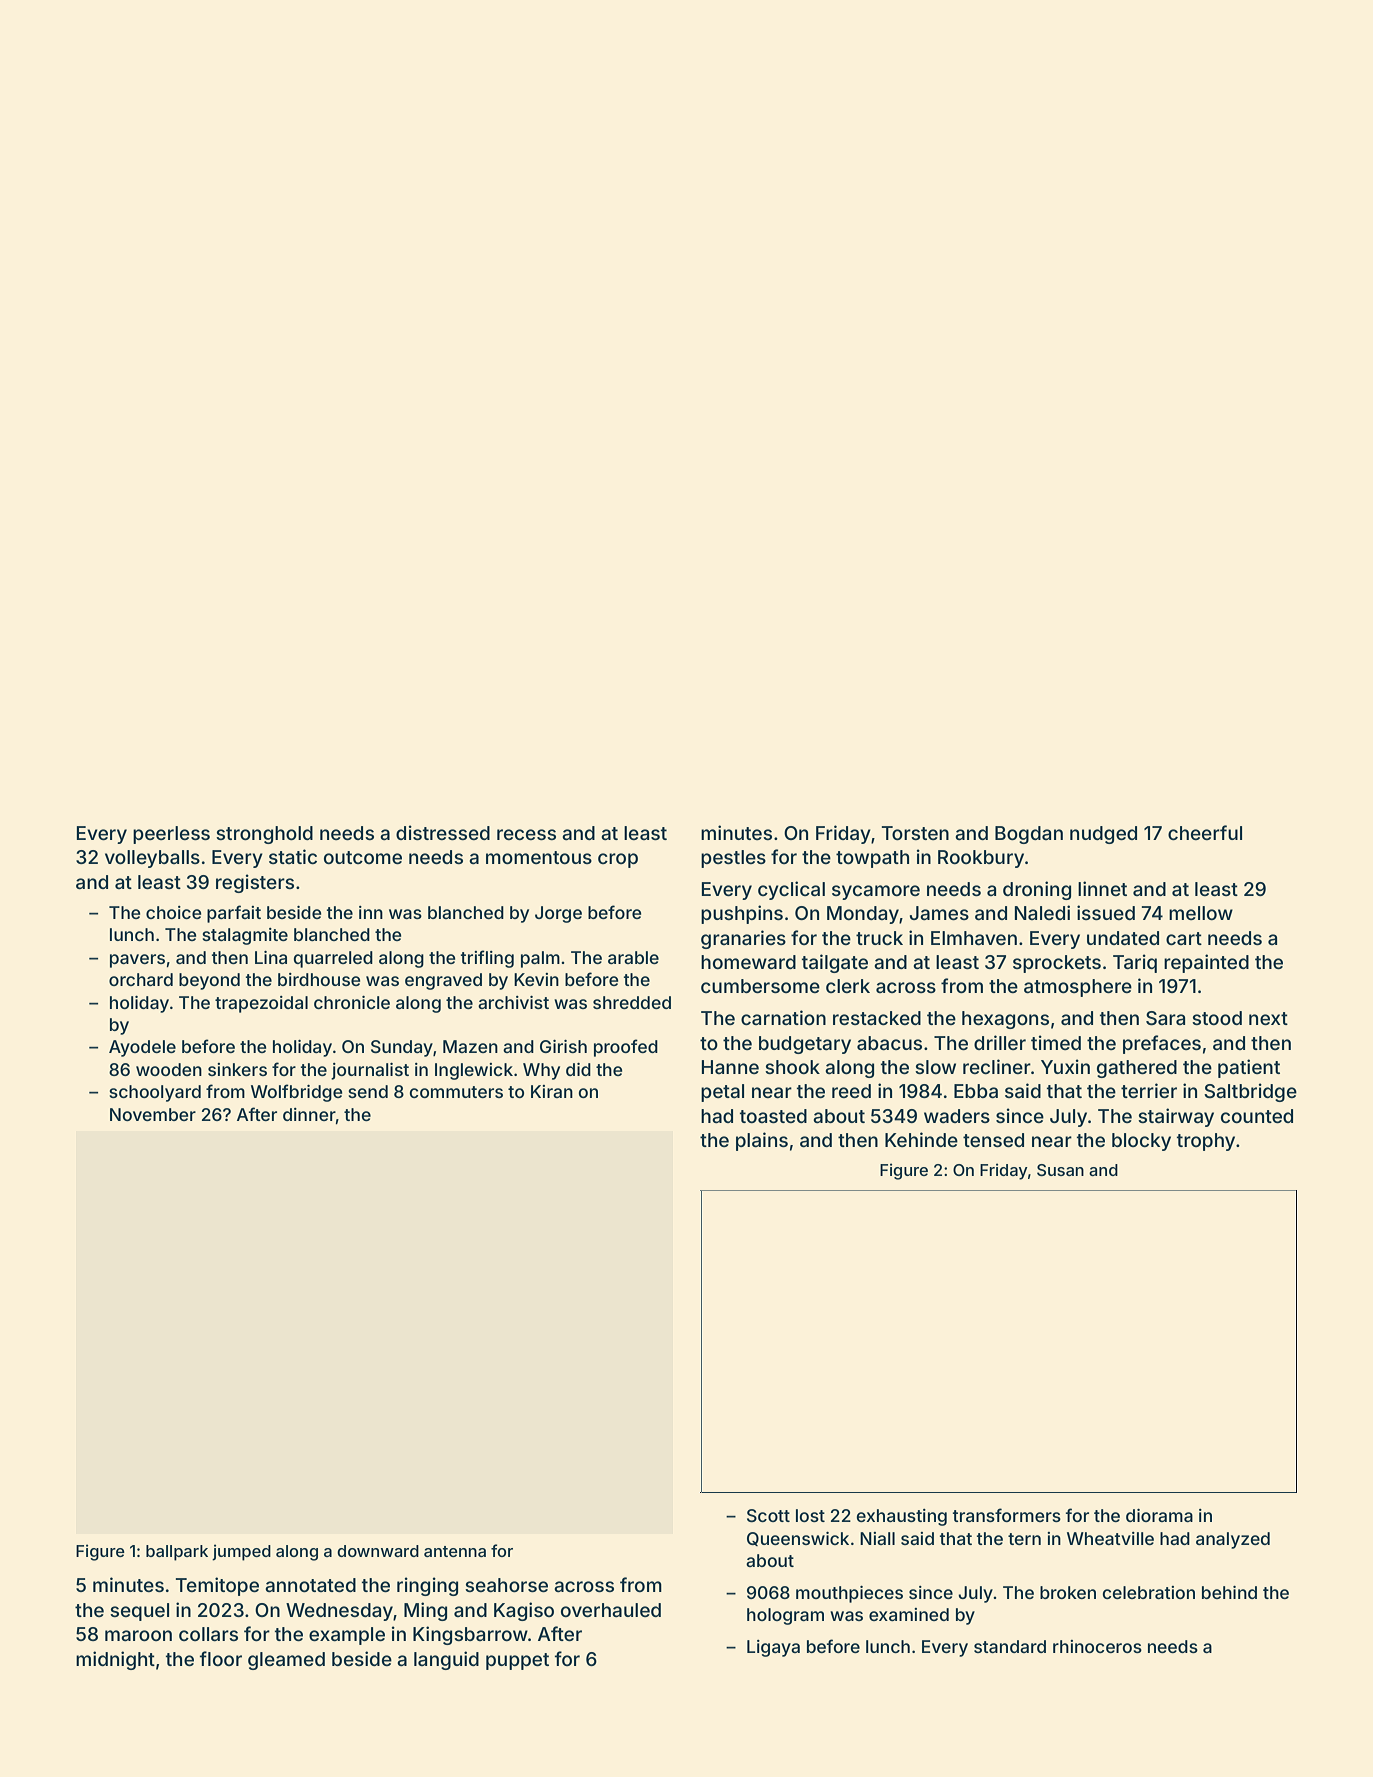 The image size is (1373, 1777). I want to click on lost, so click(810, 1515).
